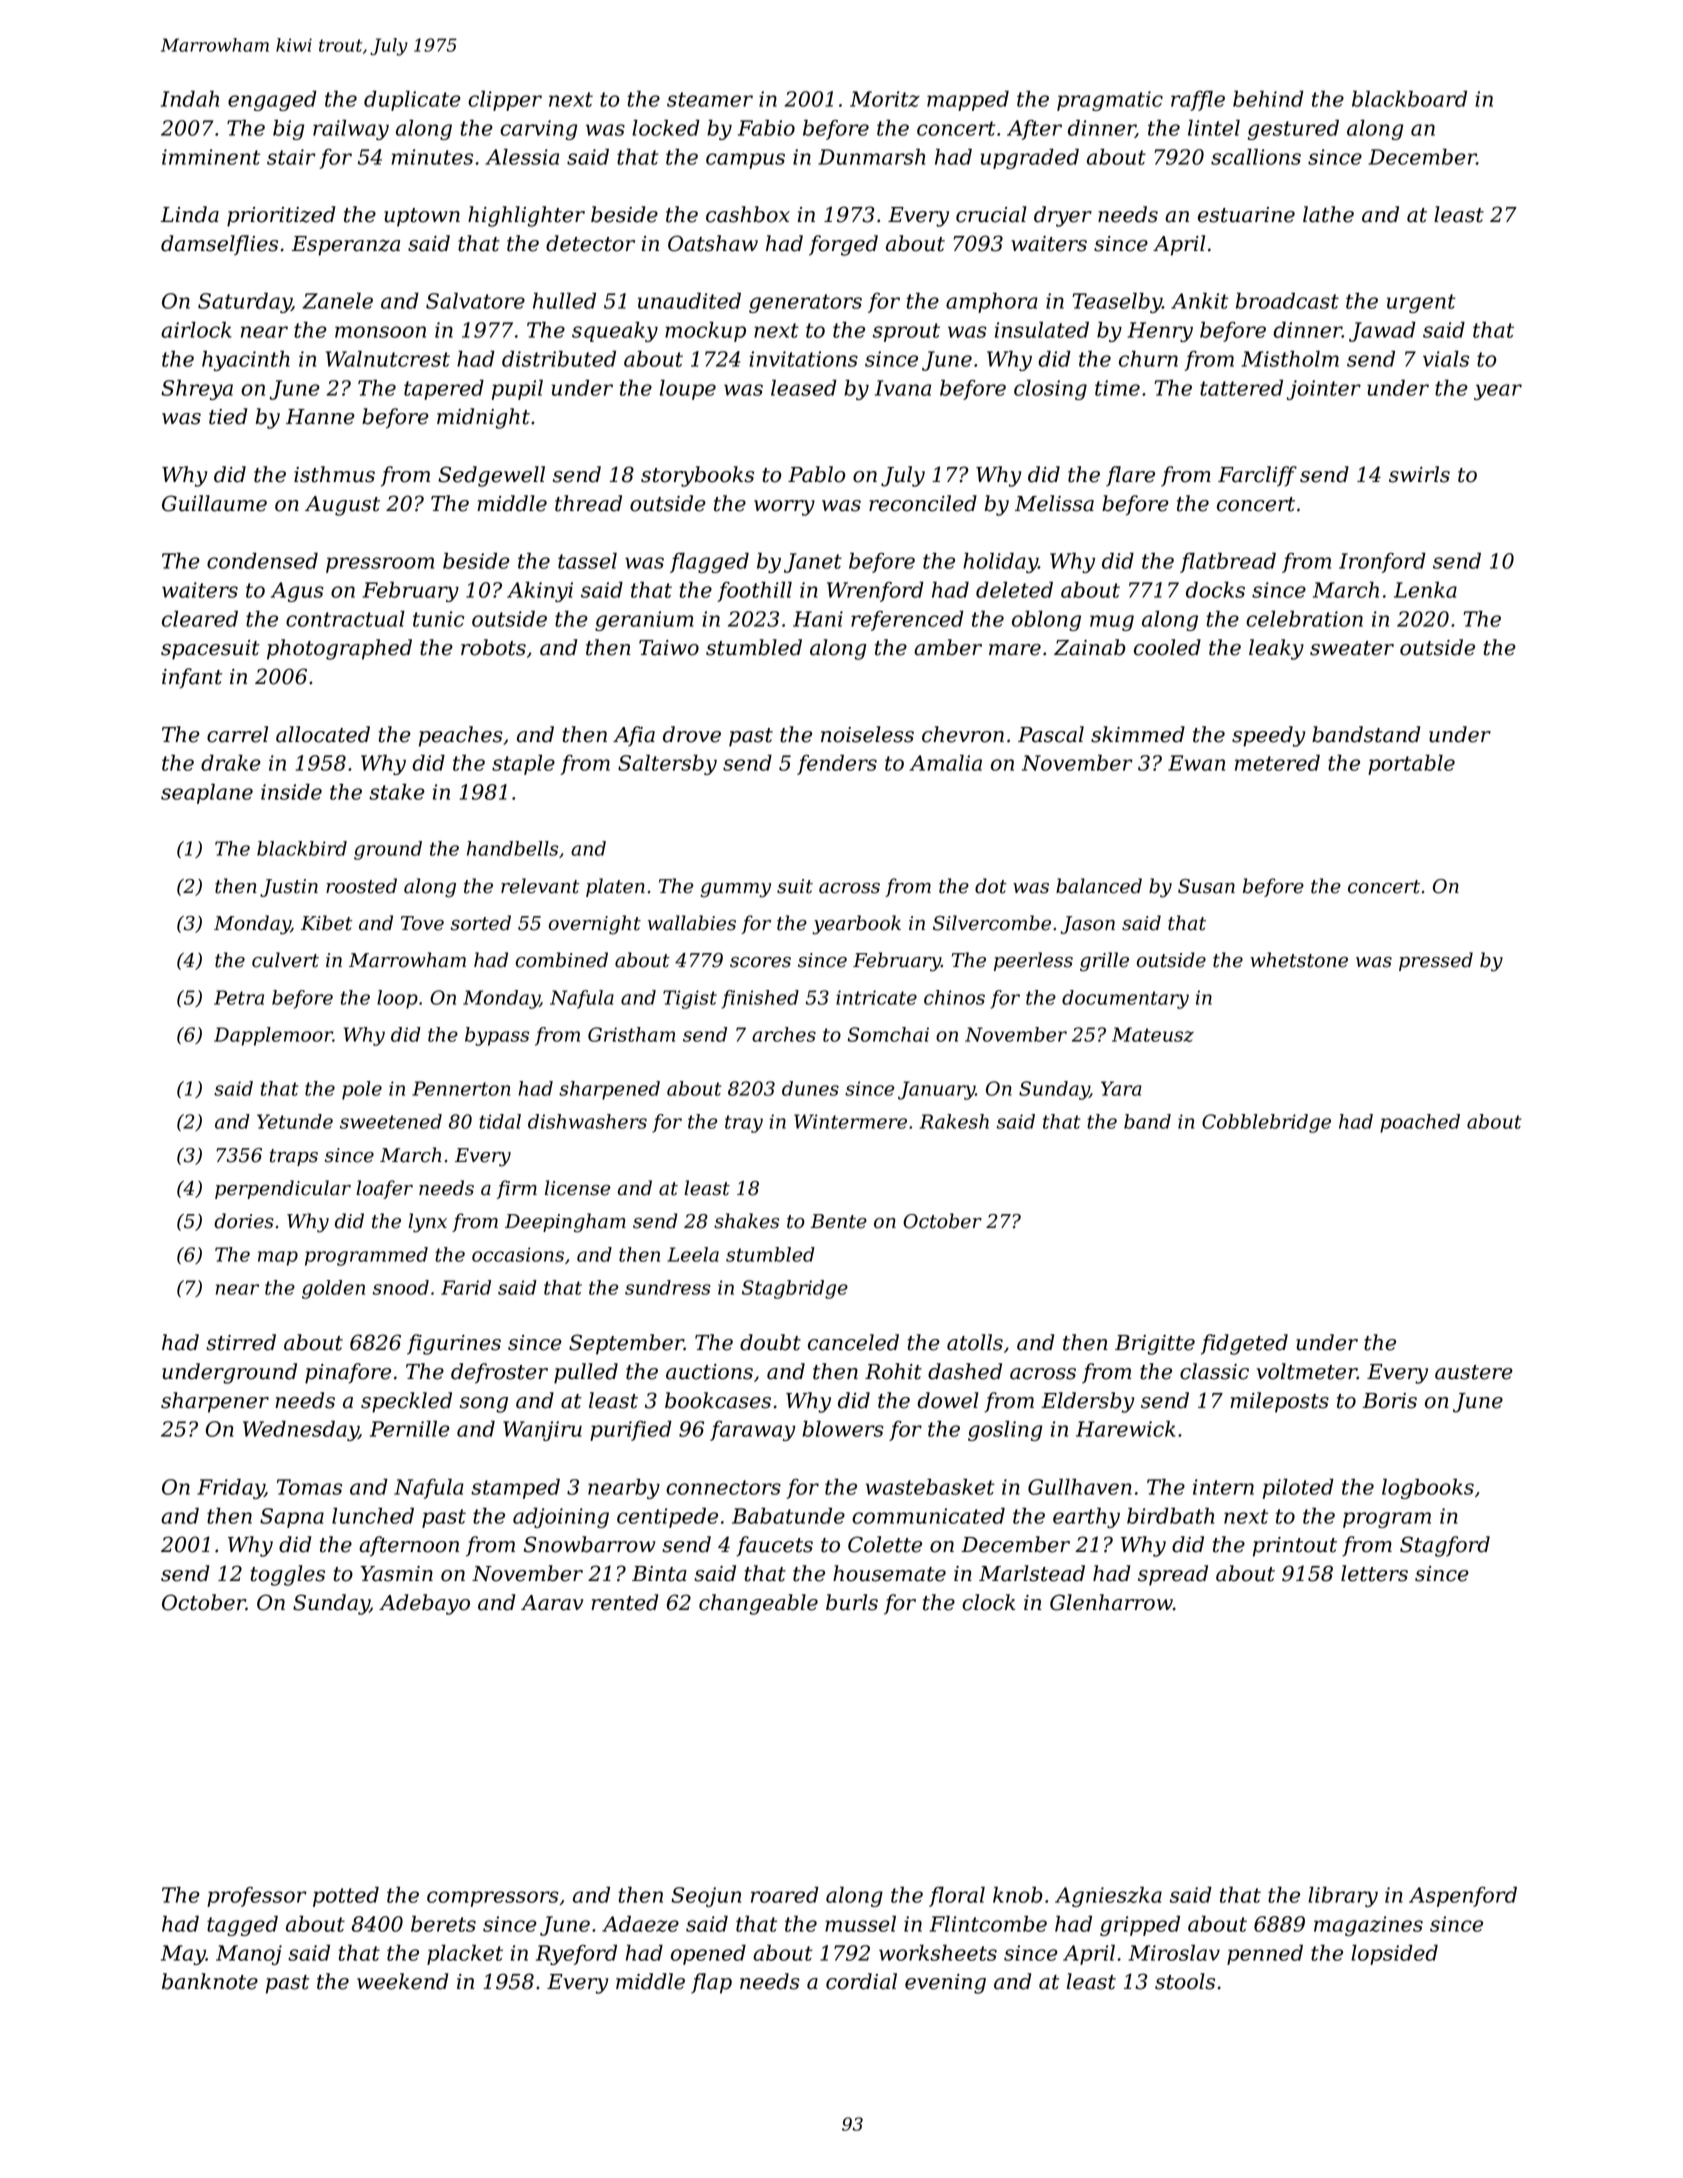  What do you see at coordinates (196, 329) in the document?
I see `airlock` at bounding box center [196, 329].
